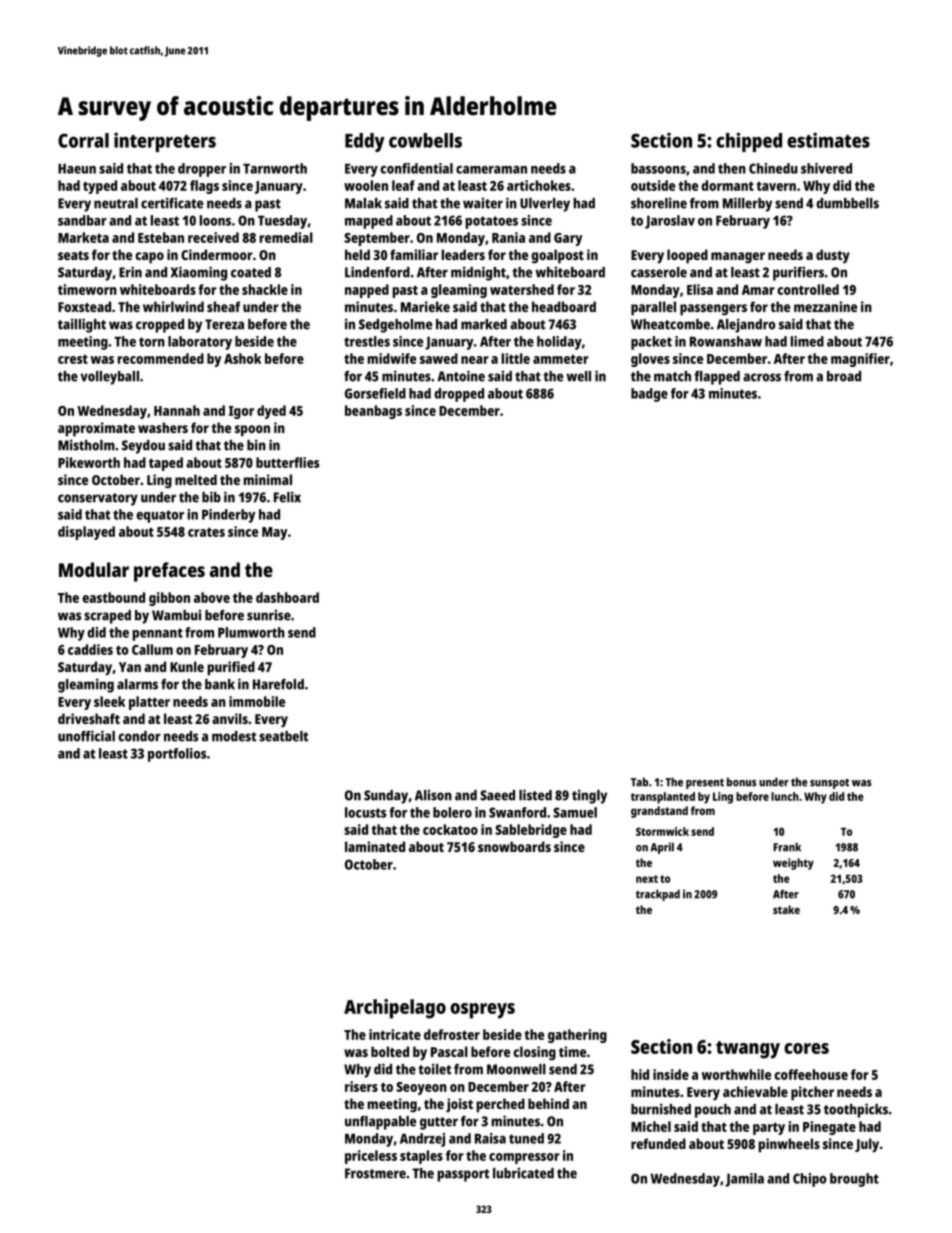  I want to click on toothpicks, so click(856, 1110).
